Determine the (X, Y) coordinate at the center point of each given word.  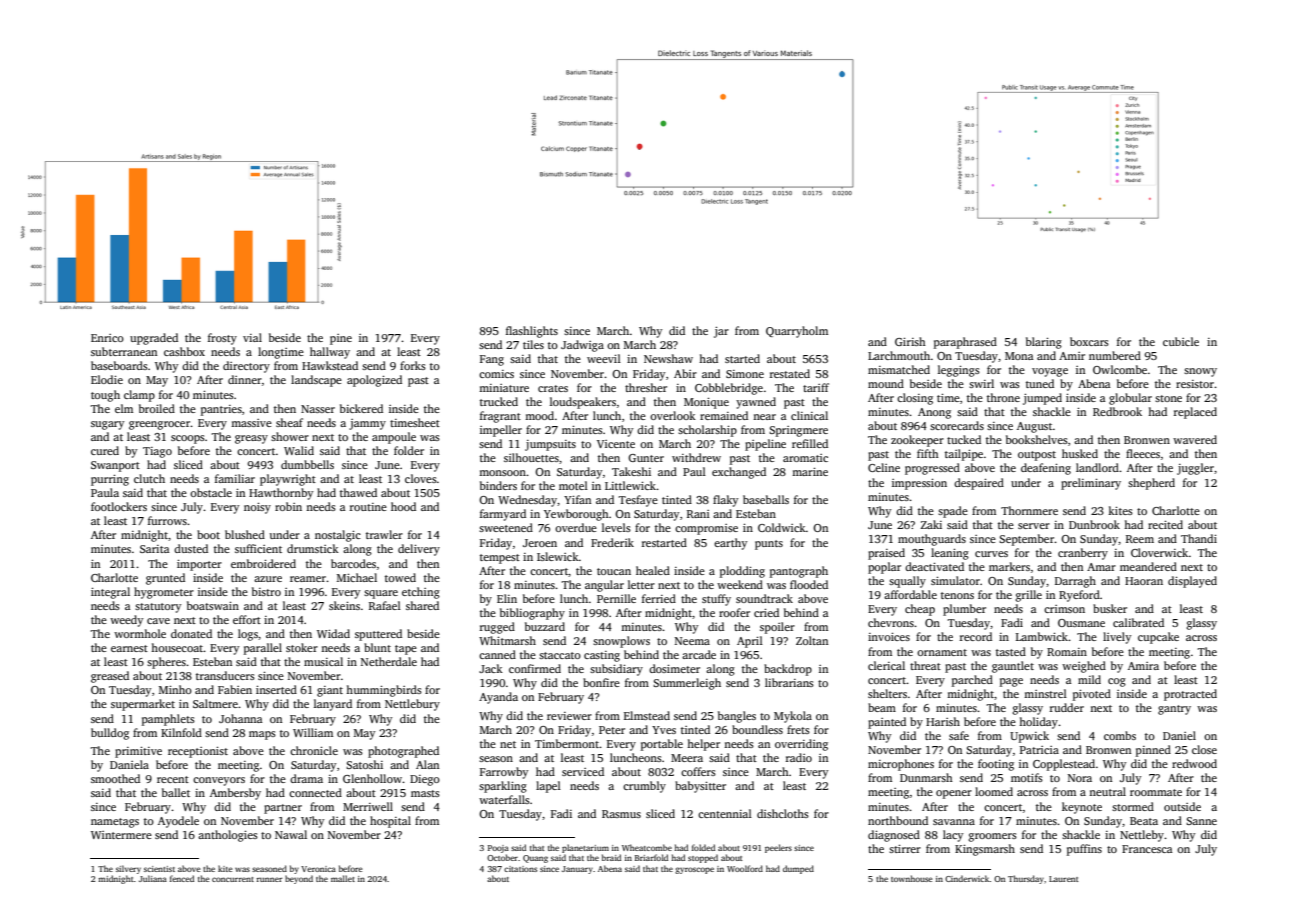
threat (925, 665)
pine (341, 339)
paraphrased (965, 343)
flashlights (532, 332)
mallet (343, 878)
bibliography (532, 614)
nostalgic (338, 536)
